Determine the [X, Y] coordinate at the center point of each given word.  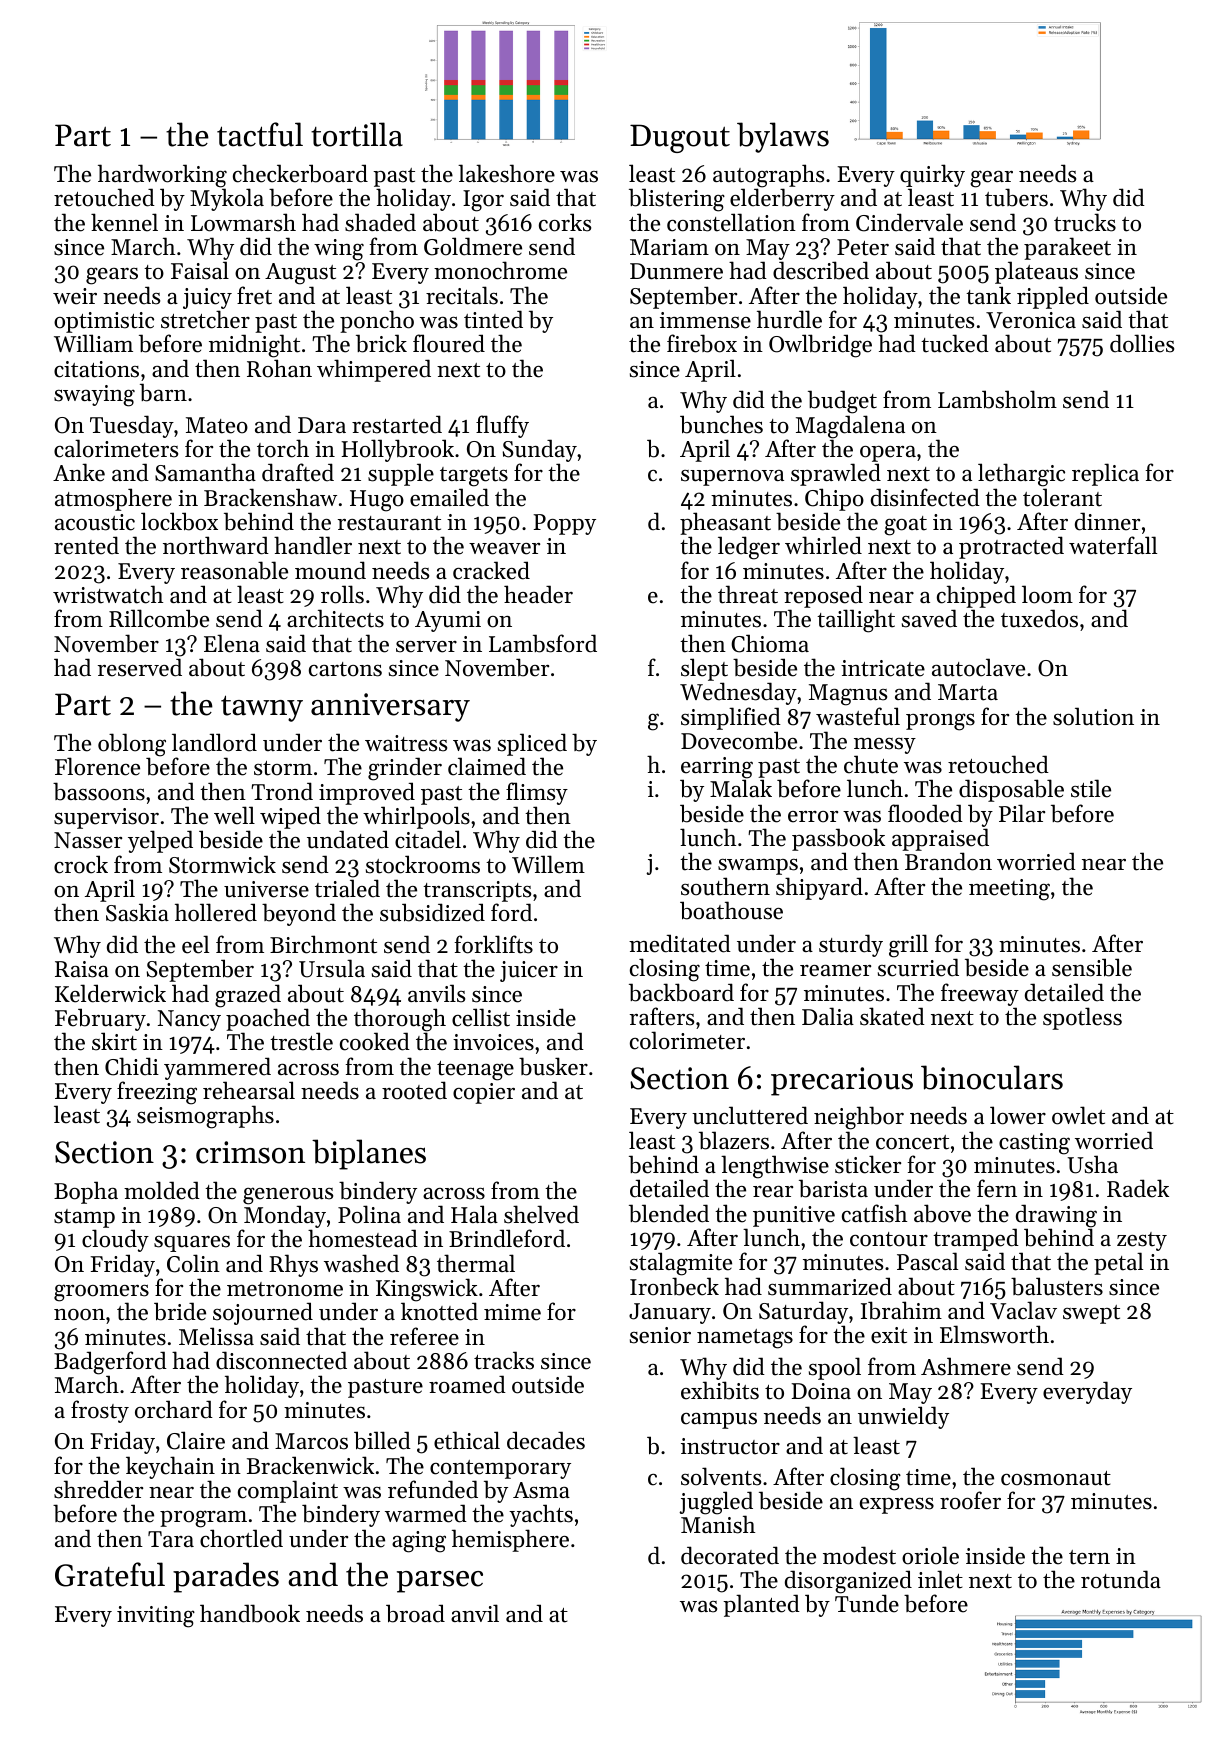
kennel [124, 222]
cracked [491, 570]
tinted [493, 319]
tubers [1016, 197]
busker [553, 1066]
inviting [156, 1617]
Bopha [86, 1192]
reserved [140, 667]
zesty [1142, 1242]
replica [1105, 474]
